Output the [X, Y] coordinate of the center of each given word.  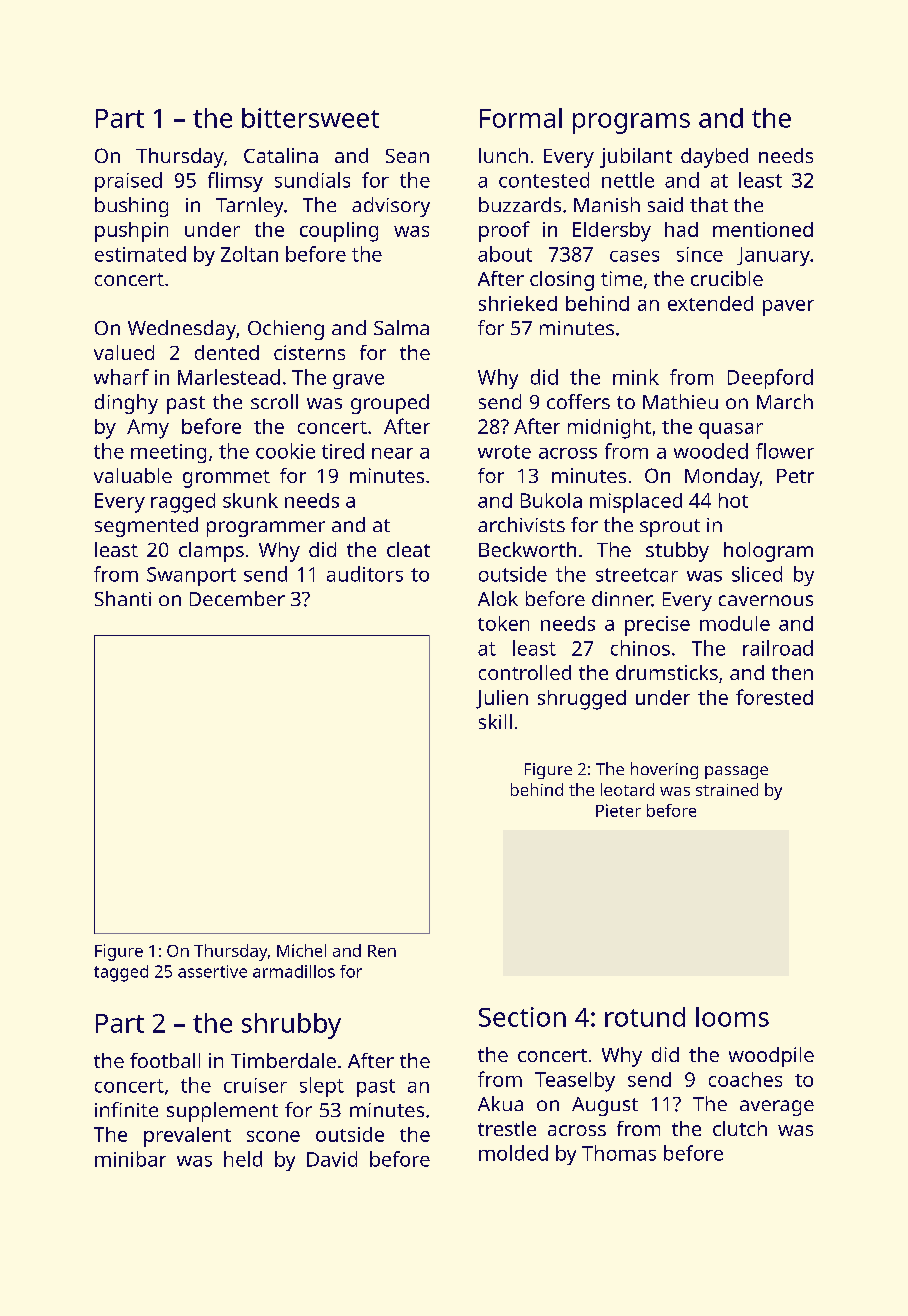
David [332, 1159]
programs [631, 123]
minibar [130, 1159]
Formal [521, 118]
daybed [714, 158]
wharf [121, 377]
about [505, 254]
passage [736, 772]
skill [495, 721]
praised [128, 182]
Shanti [123, 598]
